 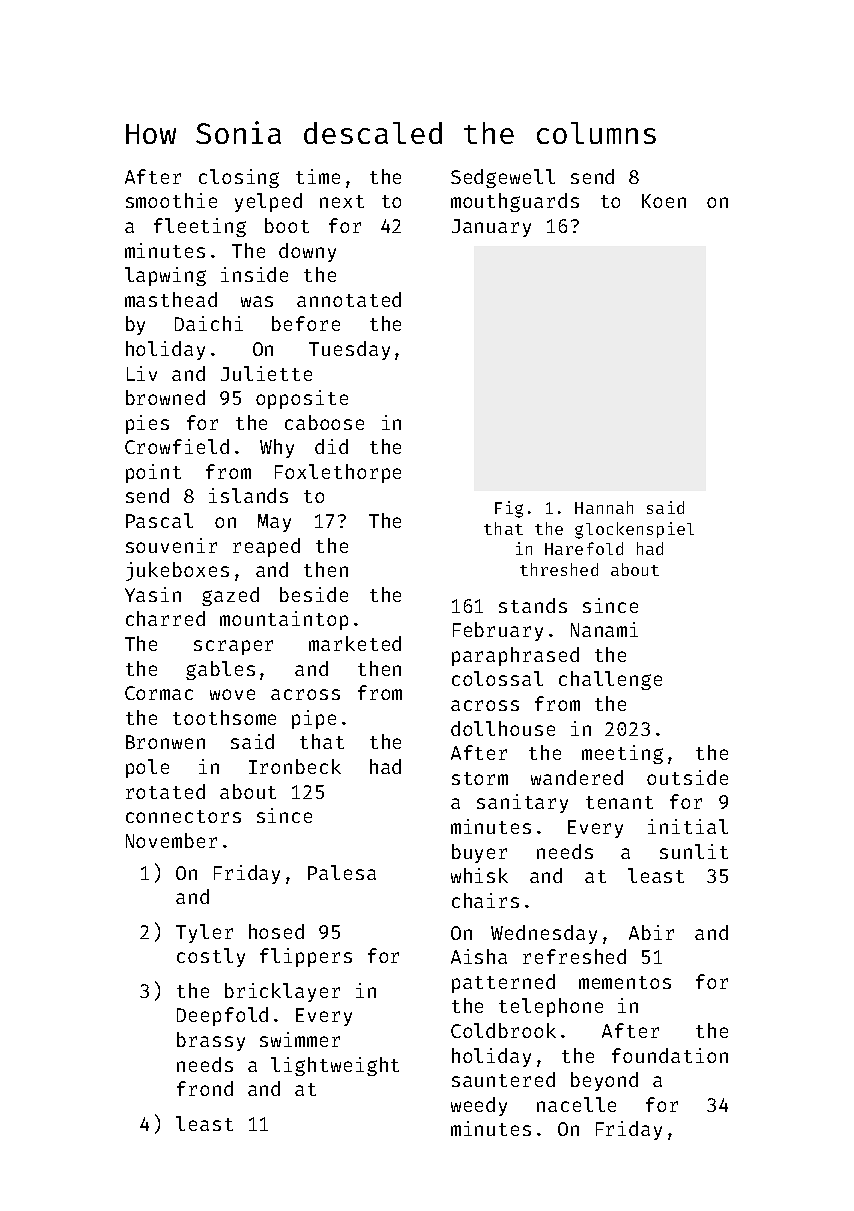 I want to click on next, so click(x=342, y=201).
